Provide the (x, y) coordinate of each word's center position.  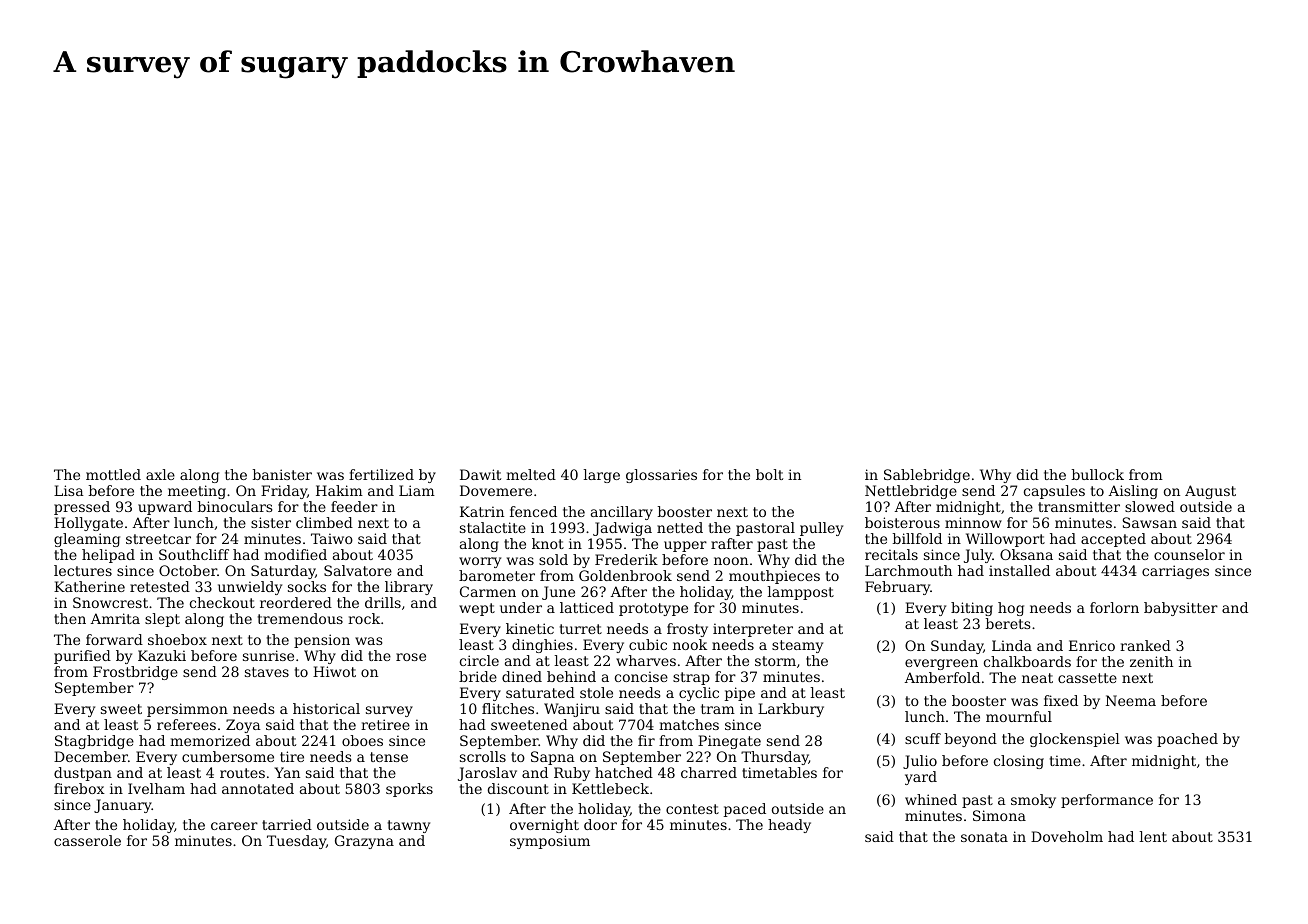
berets (1008, 623)
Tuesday (296, 842)
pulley (821, 529)
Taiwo (332, 538)
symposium (550, 842)
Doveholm (1067, 836)
